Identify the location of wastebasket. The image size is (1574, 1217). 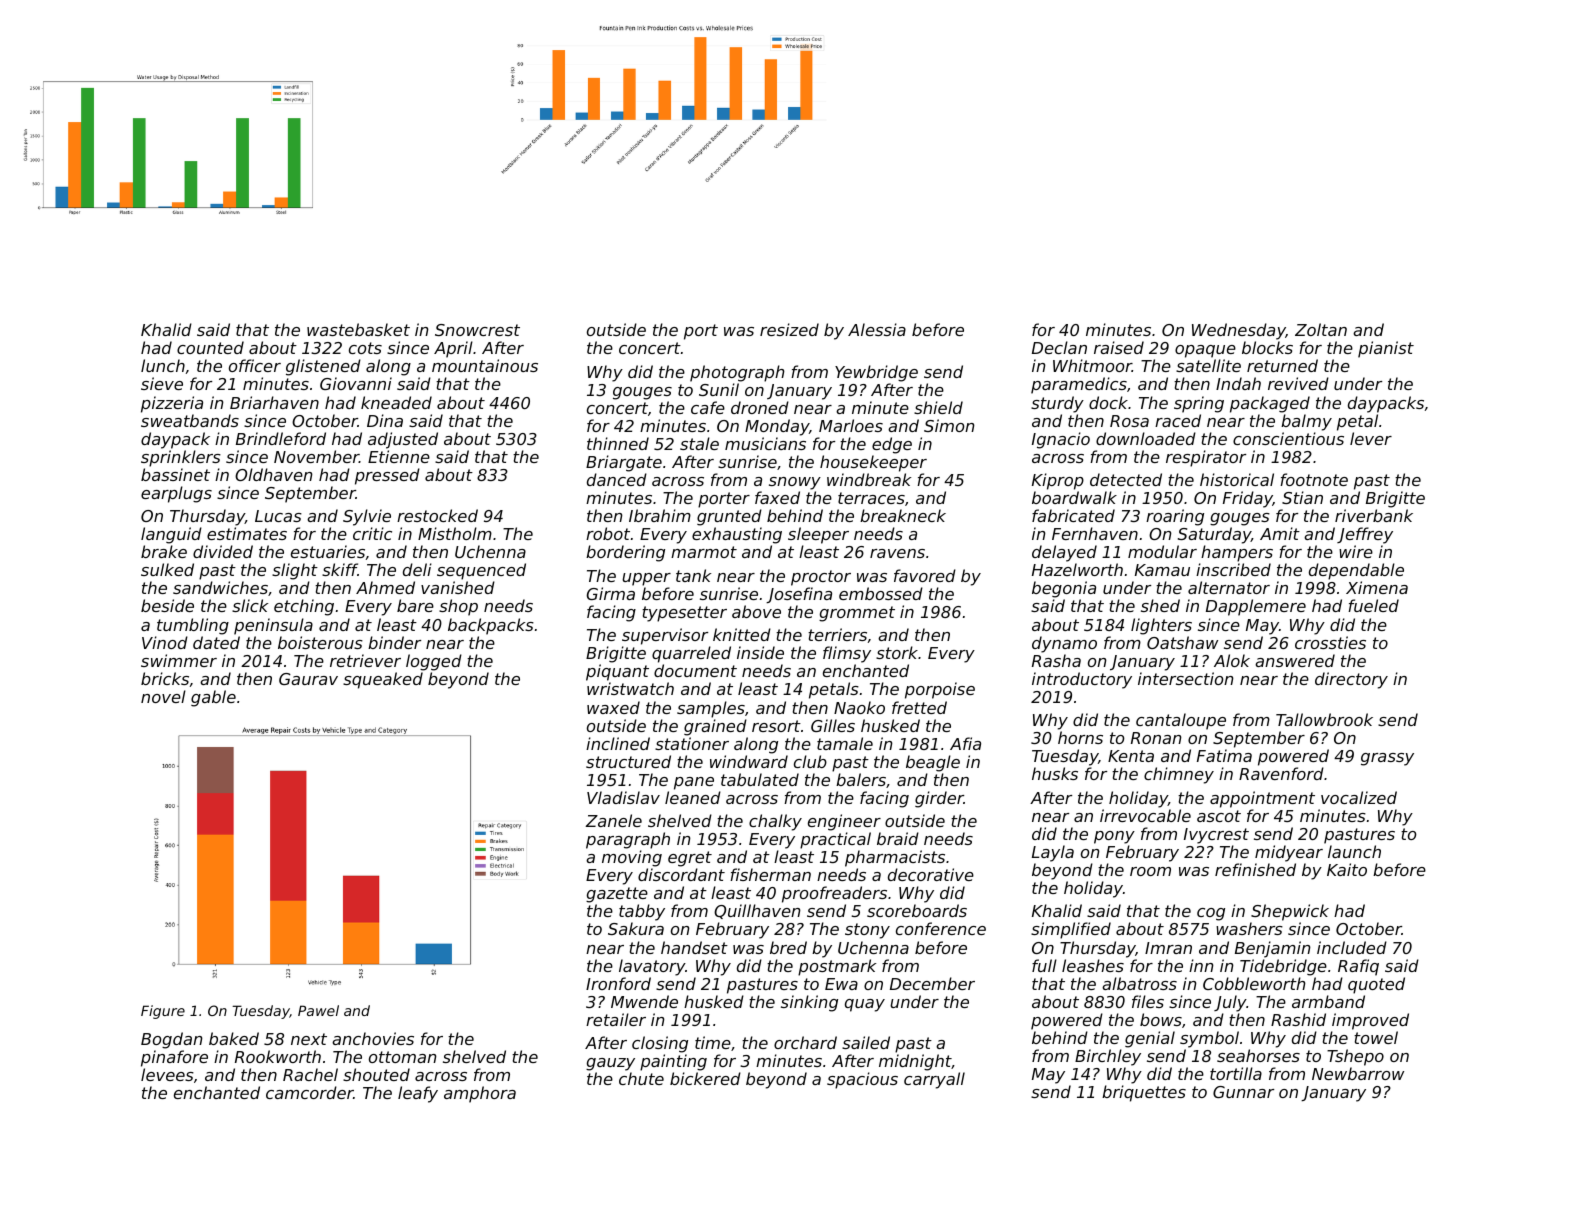
(358, 329).
